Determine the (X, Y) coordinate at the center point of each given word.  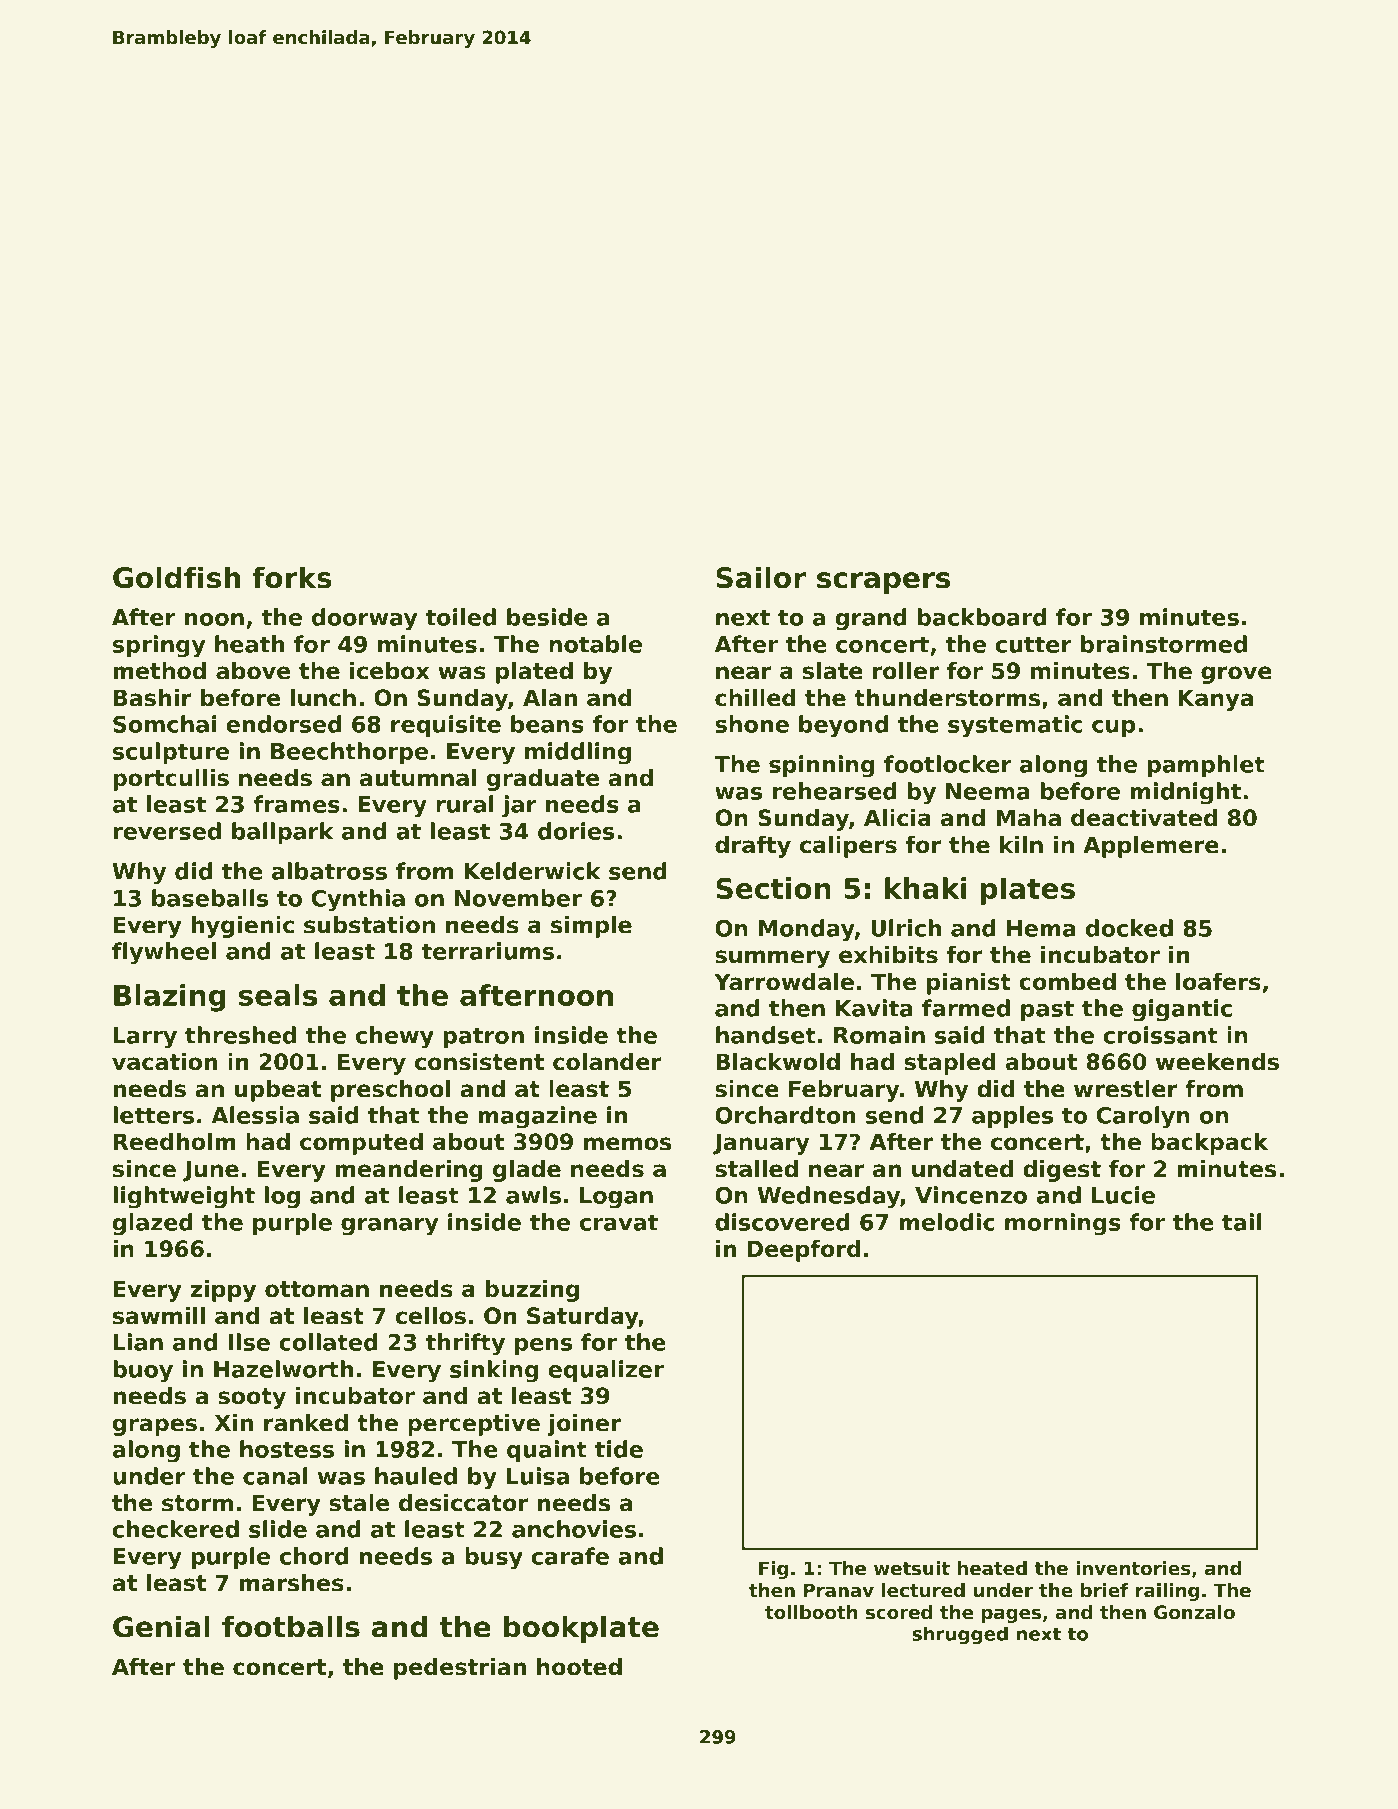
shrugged (960, 1635)
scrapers (883, 583)
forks (292, 577)
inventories (1133, 1568)
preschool (390, 1091)
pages (1011, 1615)
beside (547, 617)
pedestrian (460, 1669)
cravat (619, 1223)
